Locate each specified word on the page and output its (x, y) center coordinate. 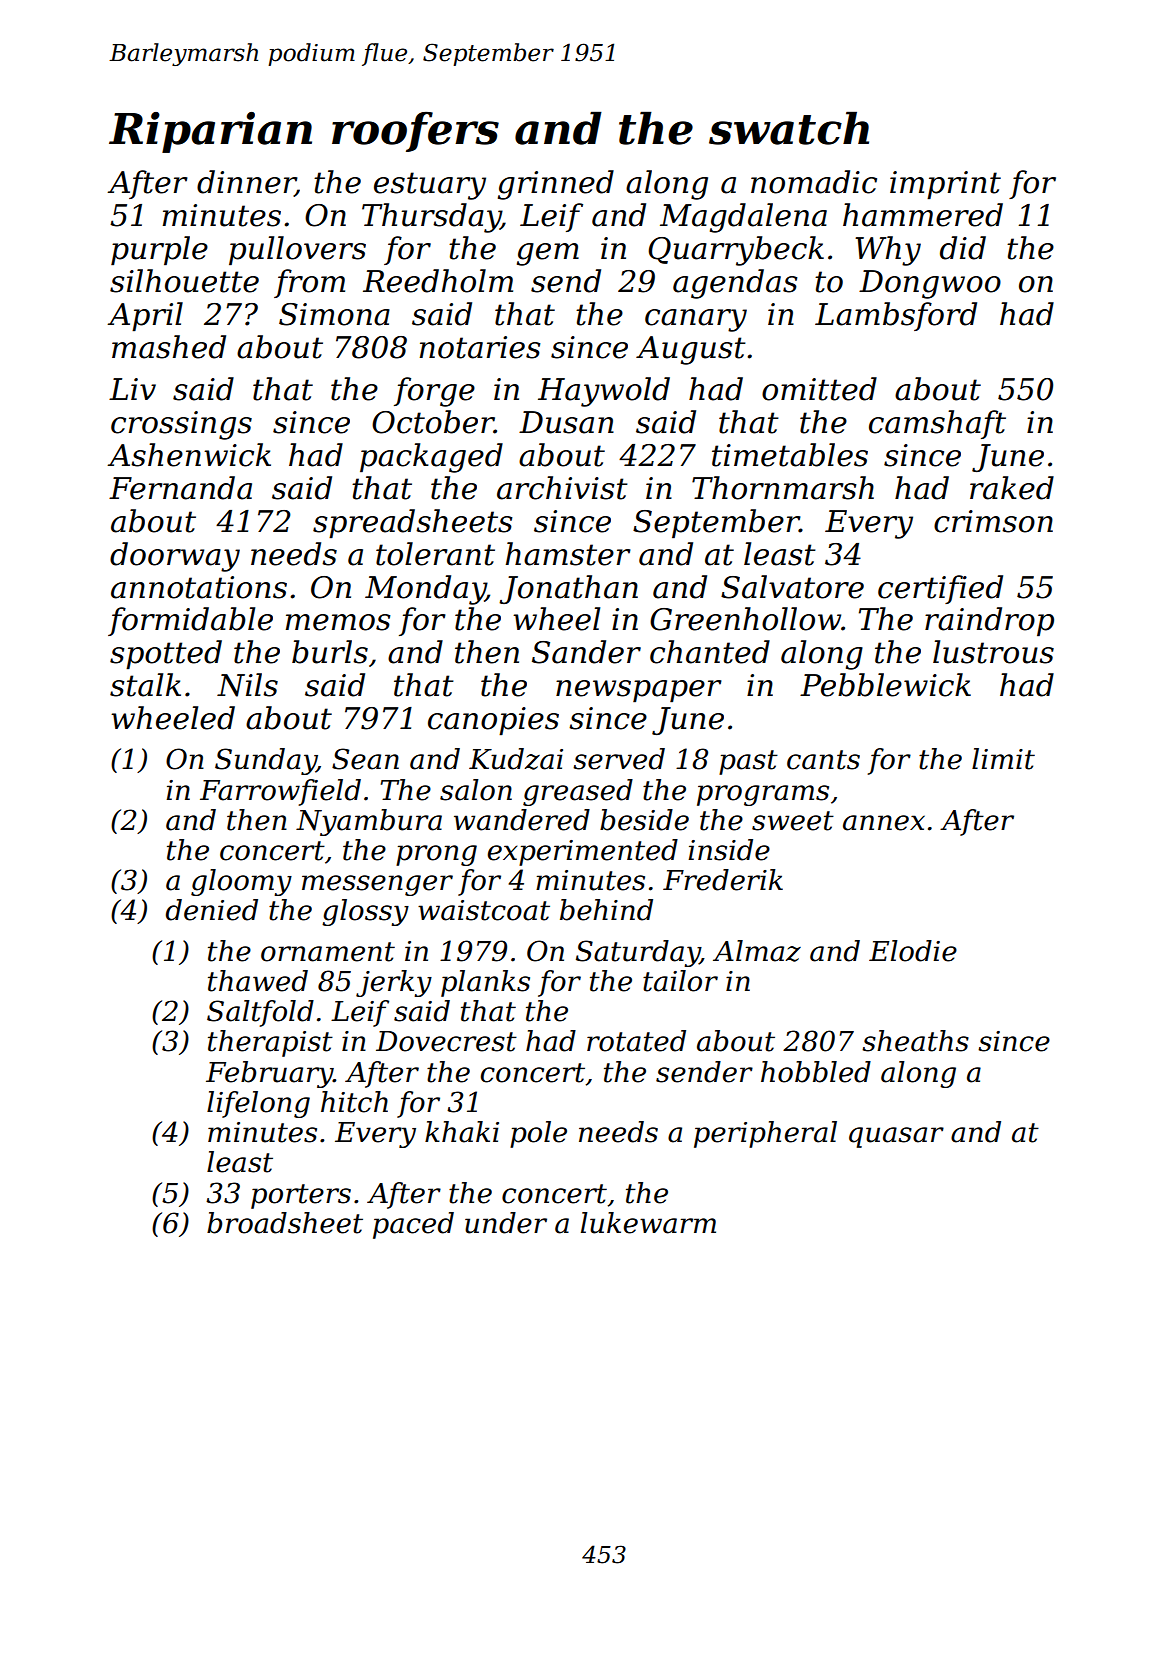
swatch (789, 128)
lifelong (258, 1104)
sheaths (915, 1041)
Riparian (210, 132)
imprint (945, 185)
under (506, 1223)
